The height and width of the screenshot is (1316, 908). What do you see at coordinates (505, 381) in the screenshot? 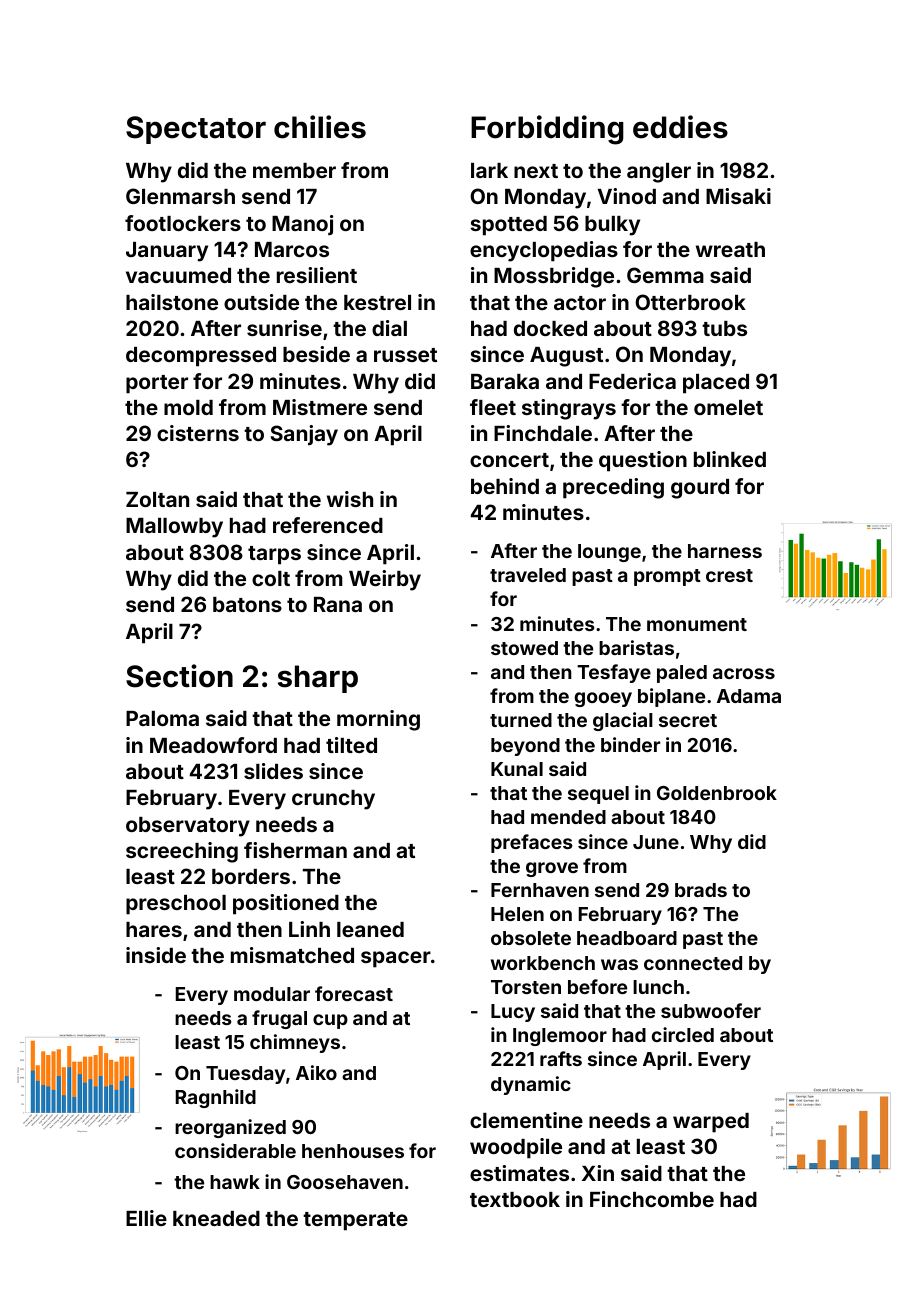
I see `Baraka` at bounding box center [505, 381].
